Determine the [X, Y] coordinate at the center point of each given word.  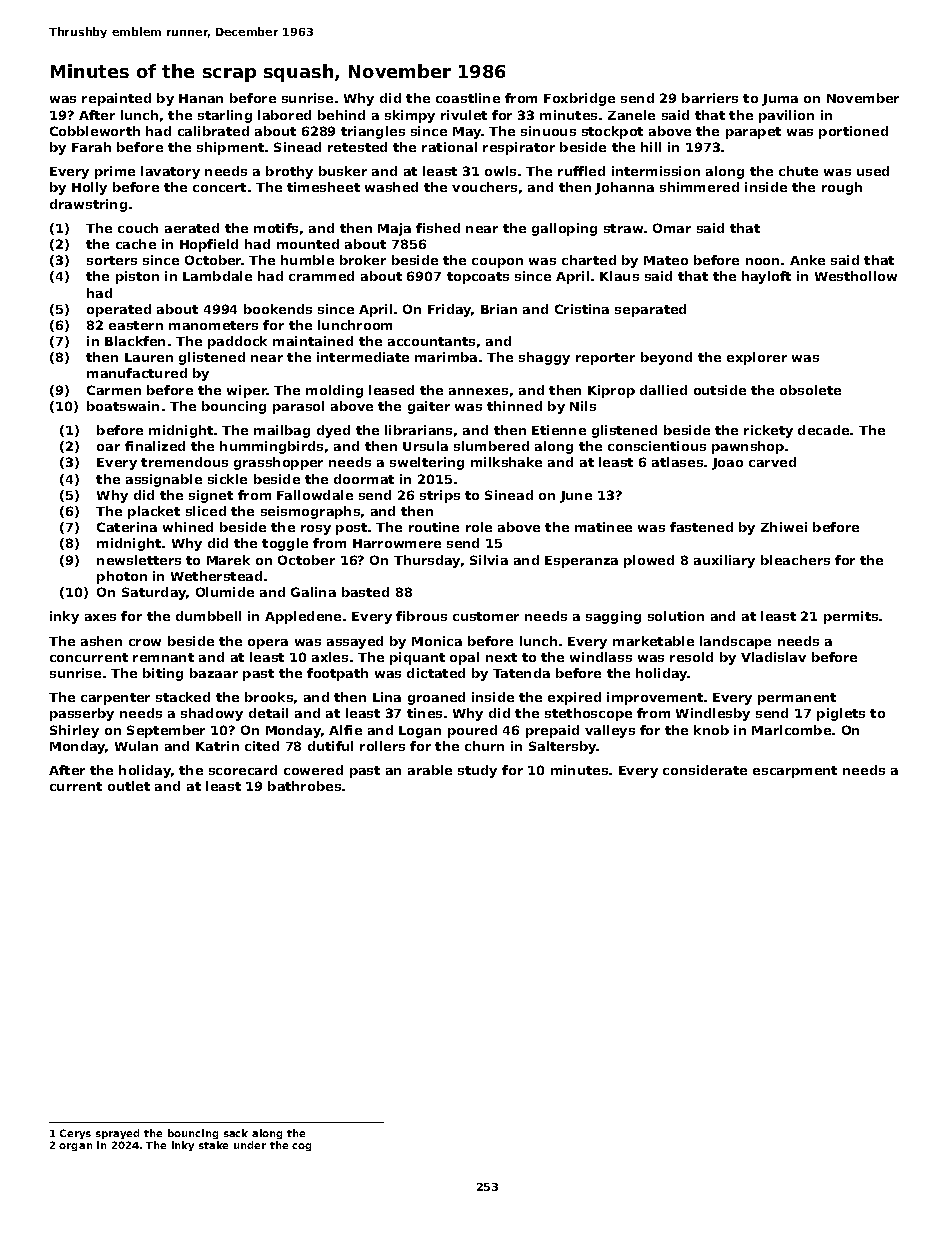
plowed [649, 561]
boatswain [123, 406]
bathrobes [304, 786]
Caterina [127, 527]
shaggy [544, 358]
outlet [129, 786]
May [467, 133]
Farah [91, 147]
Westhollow [856, 276]
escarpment [795, 772]
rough [842, 188]
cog [301, 1147]
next [501, 657]
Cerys [75, 1134]
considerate [705, 770]
